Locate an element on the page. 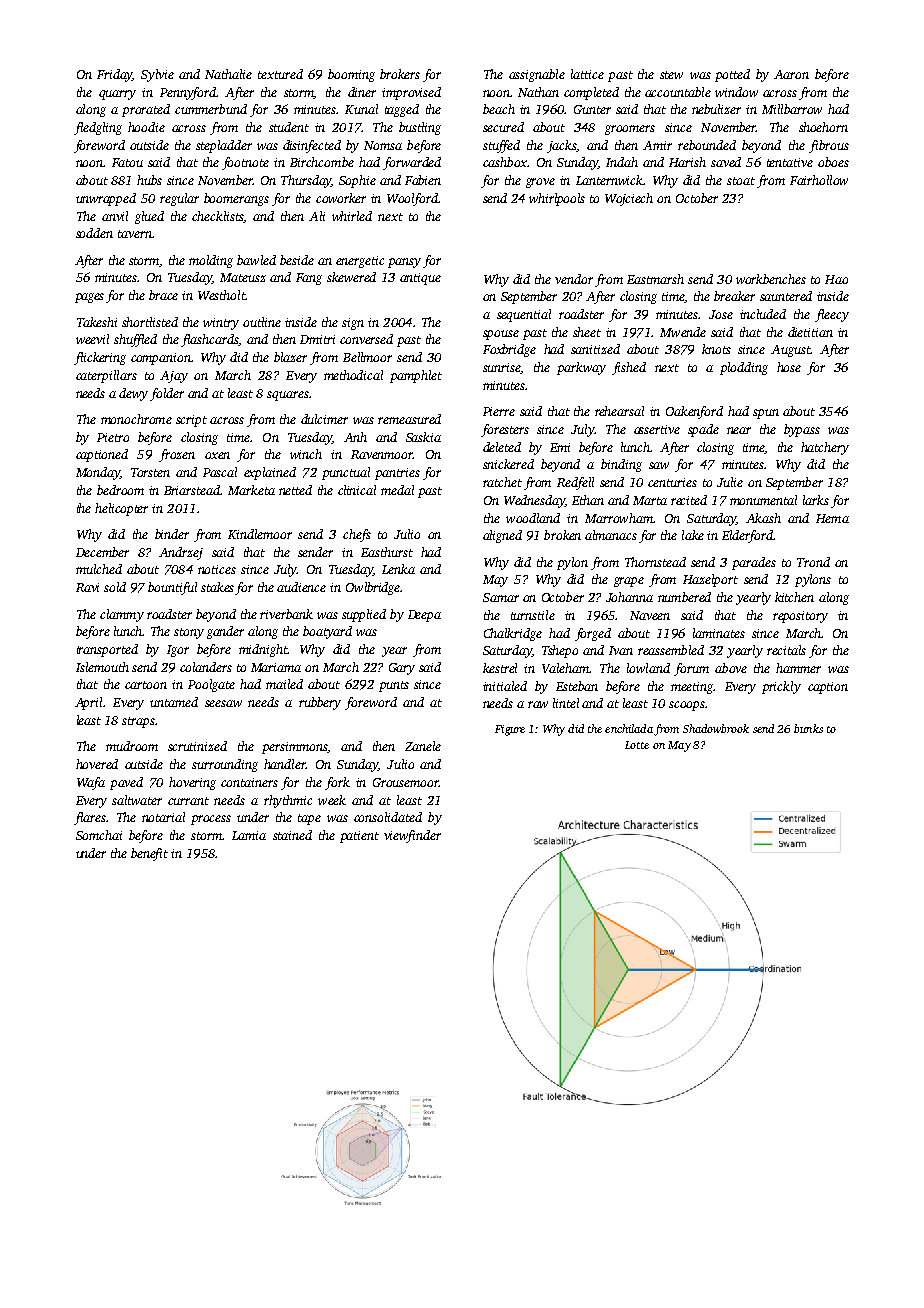  Sylvie is located at coordinates (157, 75).
